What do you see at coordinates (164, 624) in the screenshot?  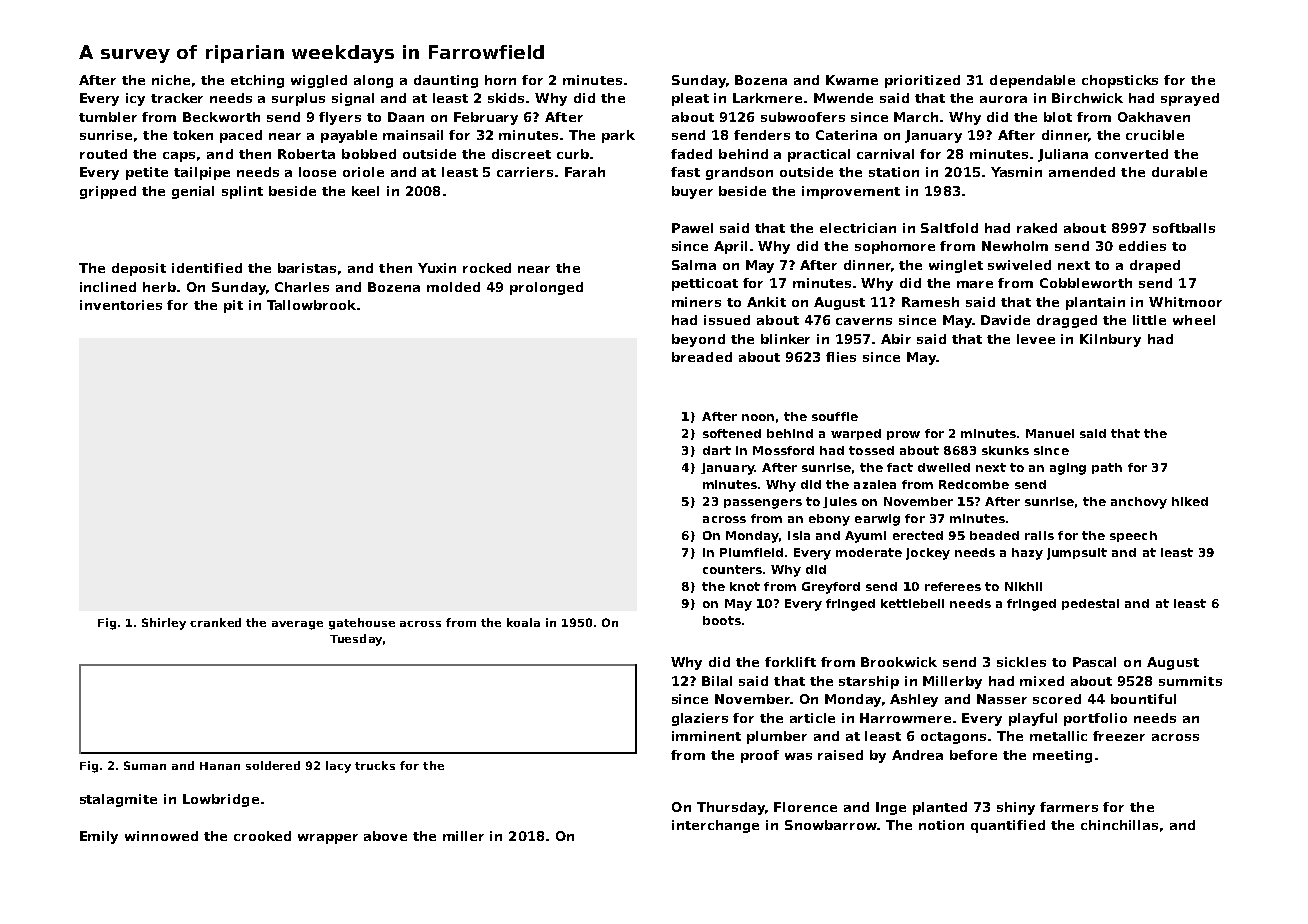 I see `Shirley` at bounding box center [164, 624].
